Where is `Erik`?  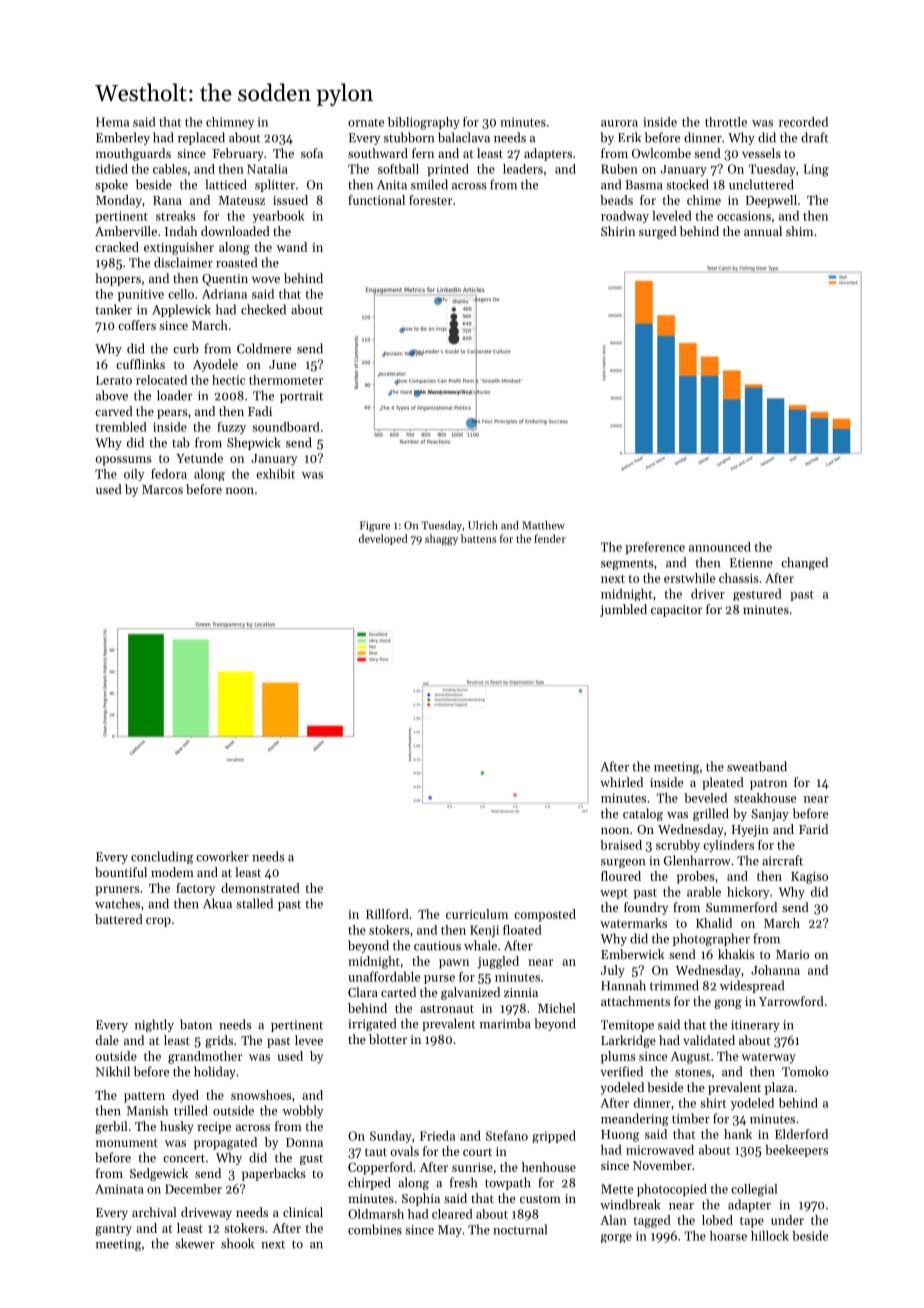 Erik is located at coordinates (629, 137).
